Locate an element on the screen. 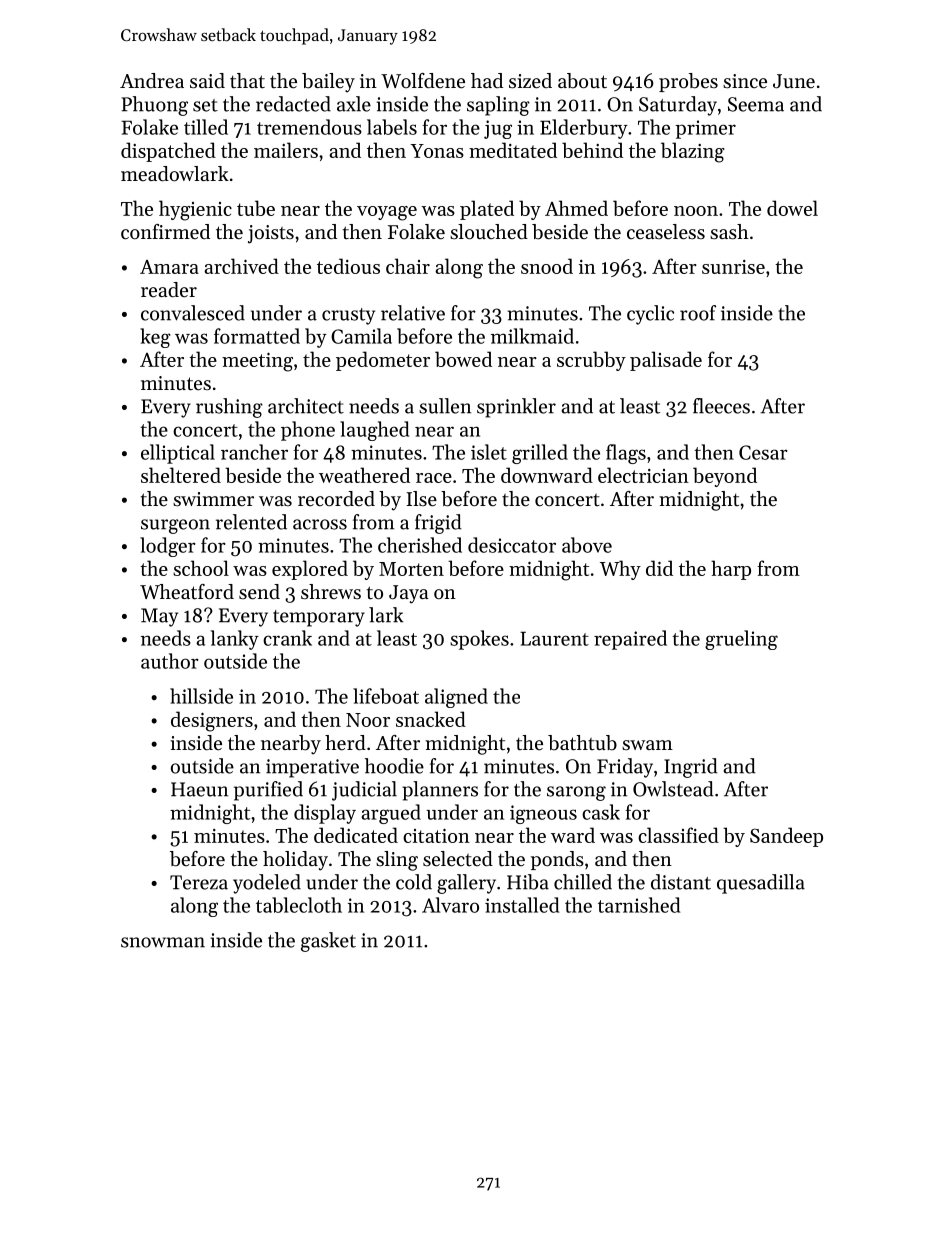 This screenshot has height=1233, width=952. sunrise is located at coordinates (733, 267).
